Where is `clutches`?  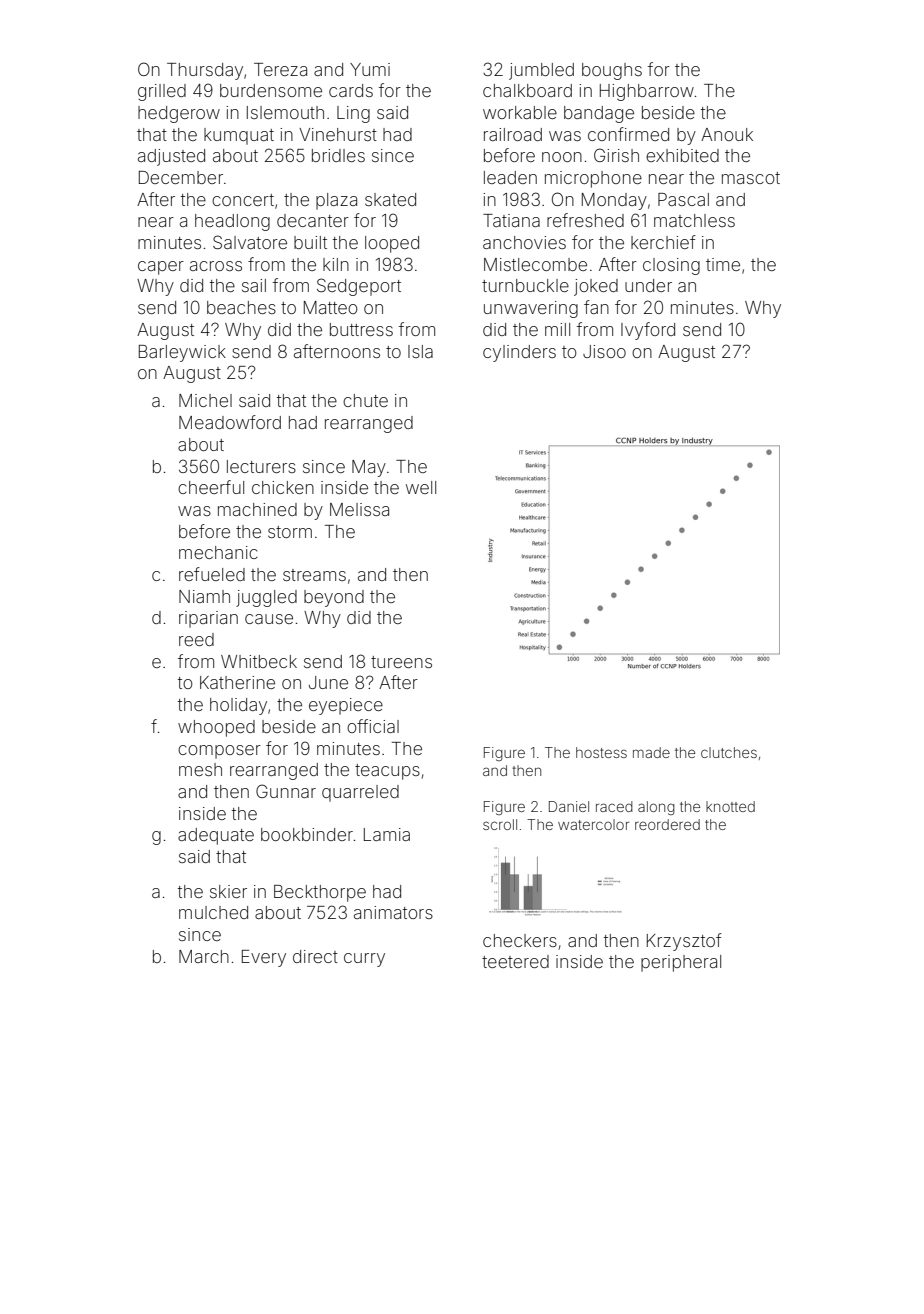 clutches is located at coordinates (729, 752).
